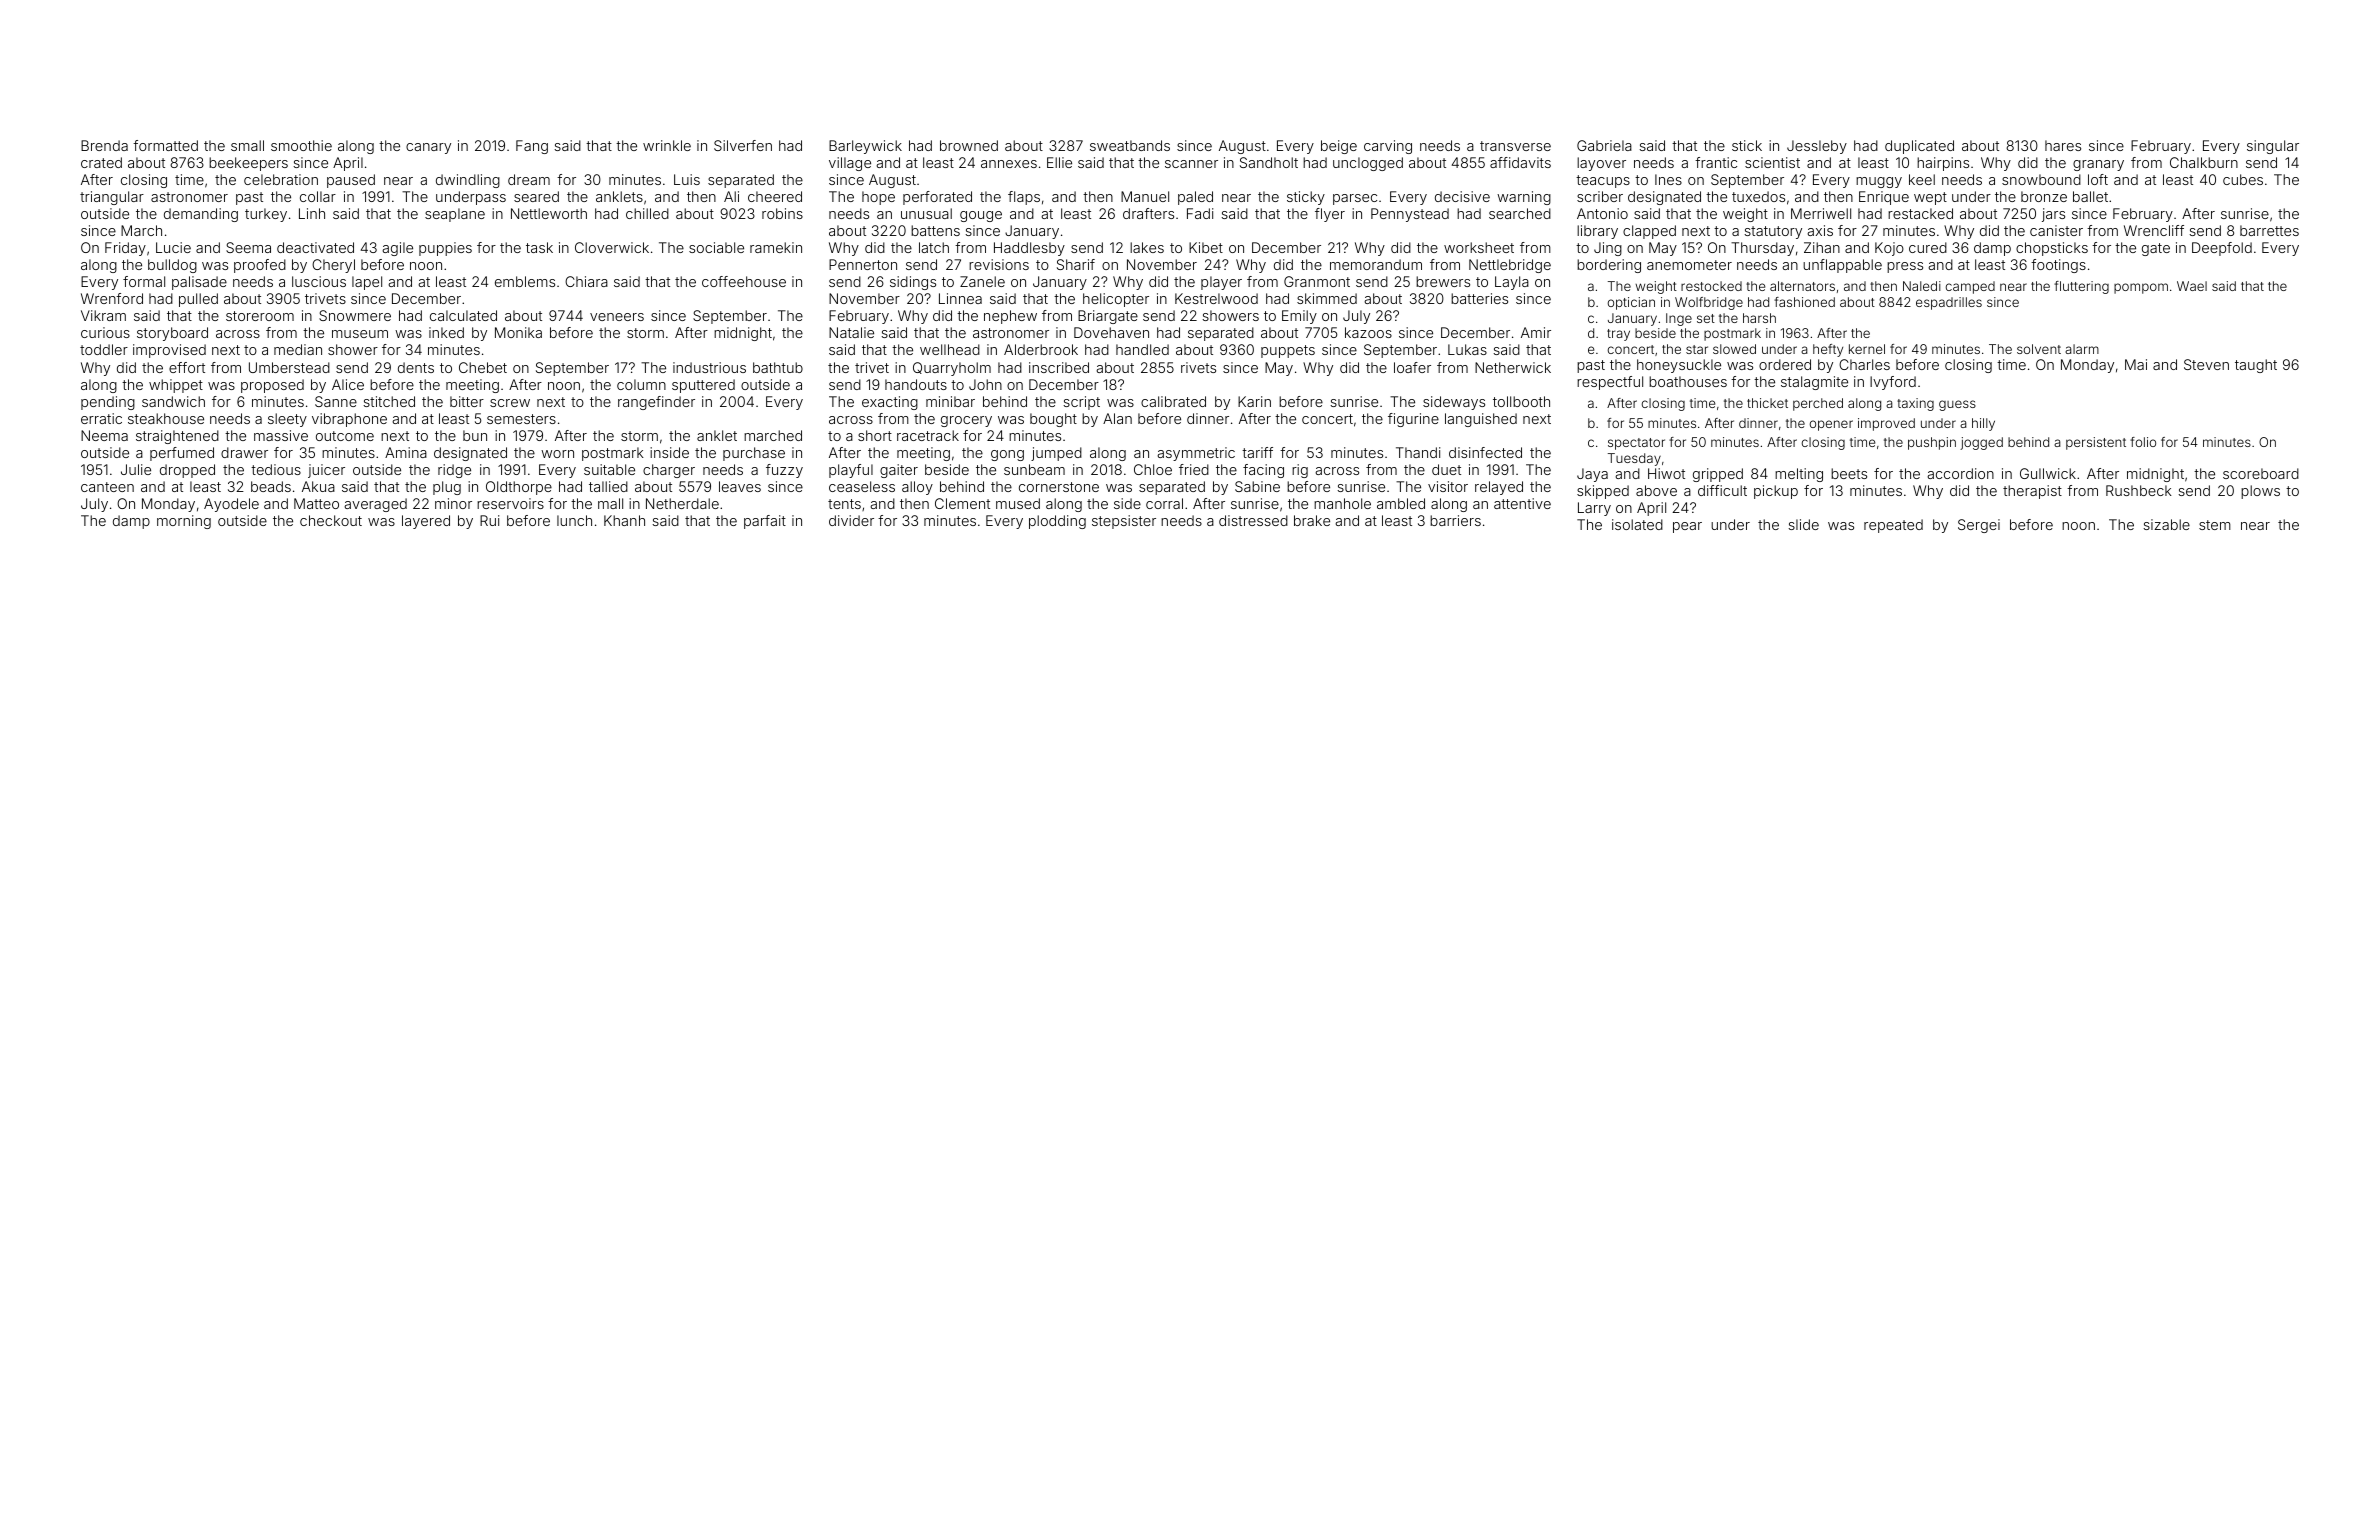  Describe the element at coordinates (667, 145) in the page. I see `wrinkle` at that location.
